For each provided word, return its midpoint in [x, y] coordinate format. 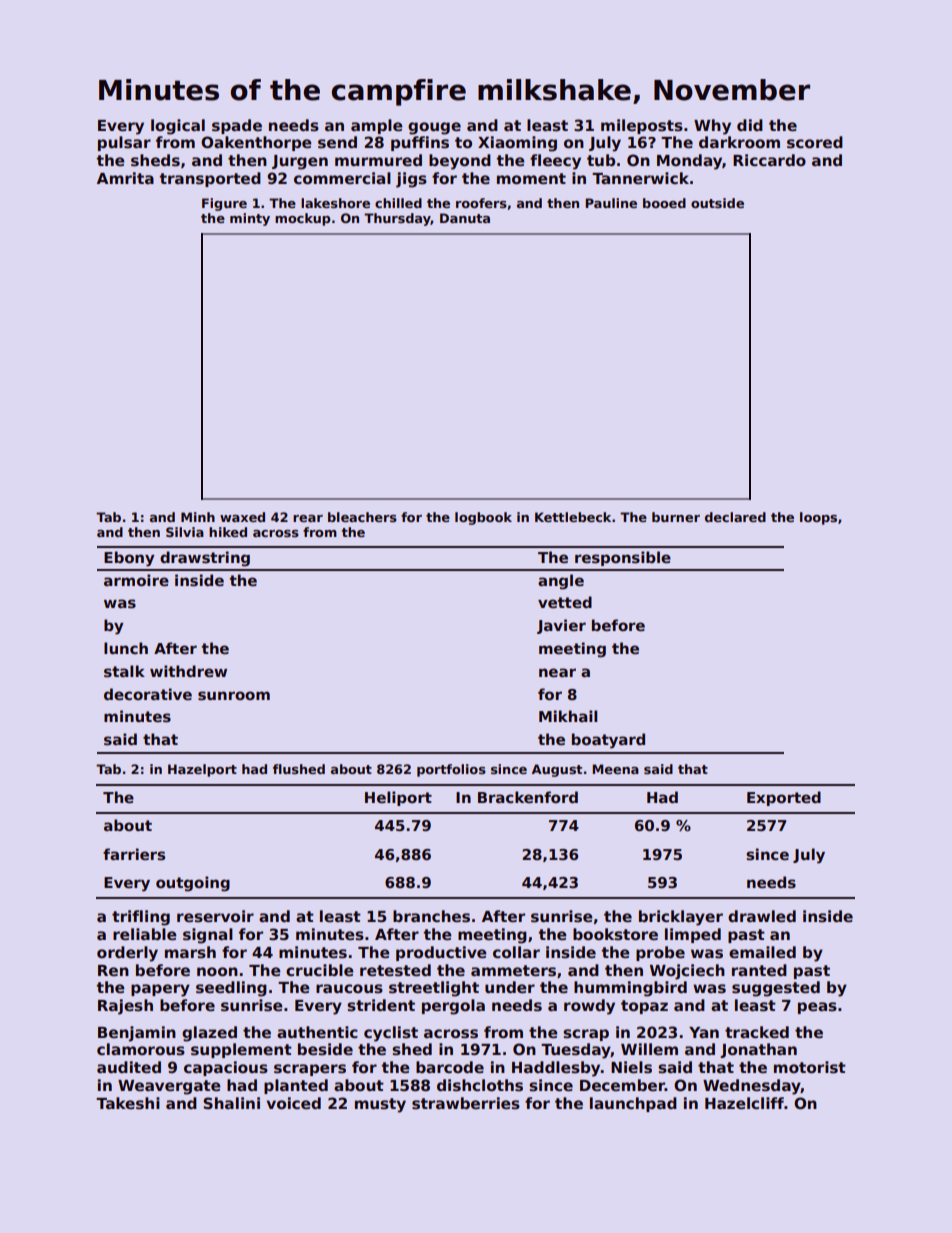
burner [676, 517]
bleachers [362, 517]
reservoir [215, 916]
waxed [242, 517]
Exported [784, 798]
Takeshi [128, 1103]
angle [561, 582]
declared [735, 517]
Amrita [125, 178]
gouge [434, 128]
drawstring [205, 559]
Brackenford [528, 797]
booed [664, 203]
